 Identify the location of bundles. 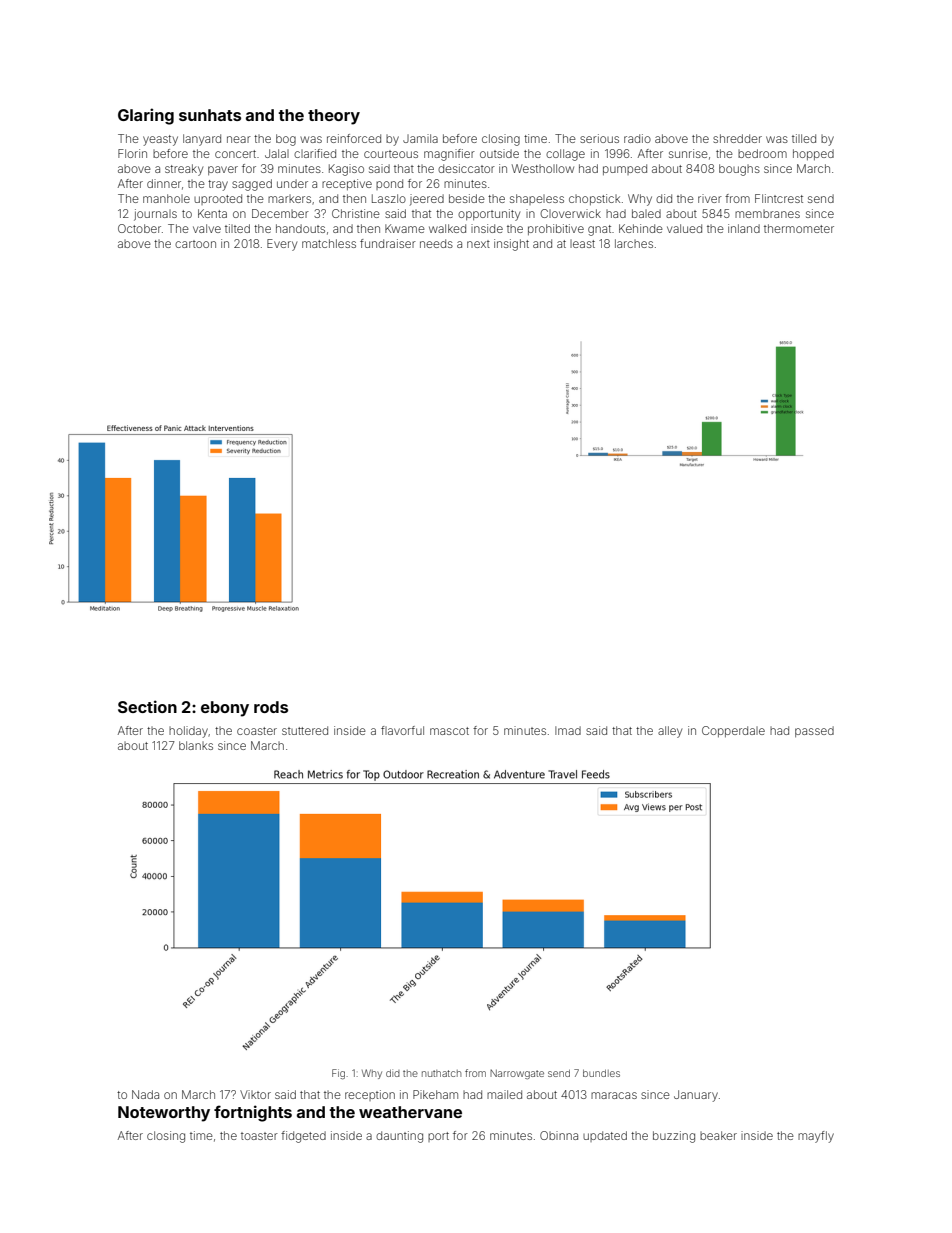
(601, 1073).
